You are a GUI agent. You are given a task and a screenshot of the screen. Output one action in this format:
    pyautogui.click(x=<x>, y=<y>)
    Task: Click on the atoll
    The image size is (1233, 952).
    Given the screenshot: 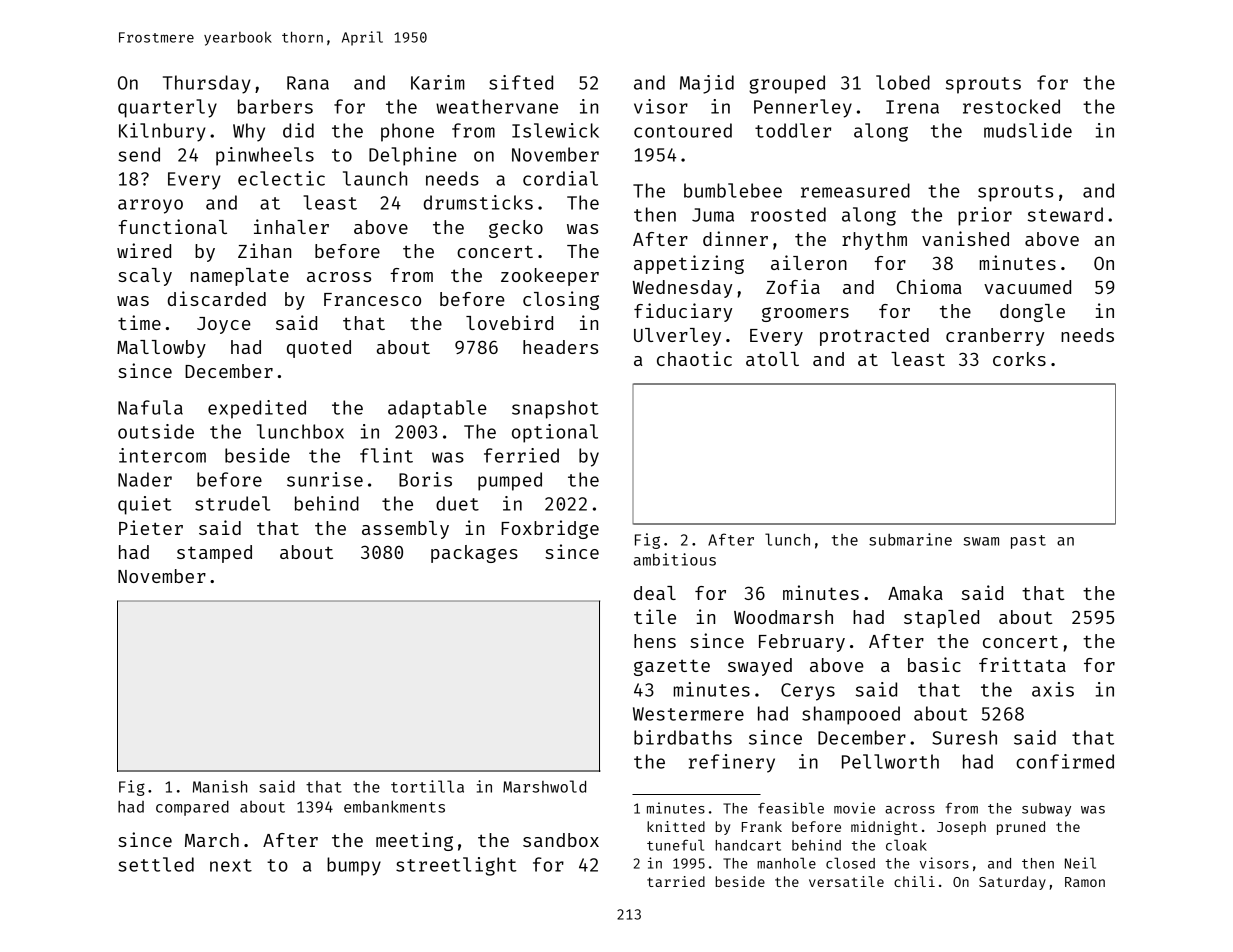 What is the action you would take?
    pyautogui.click(x=772, y=359)
